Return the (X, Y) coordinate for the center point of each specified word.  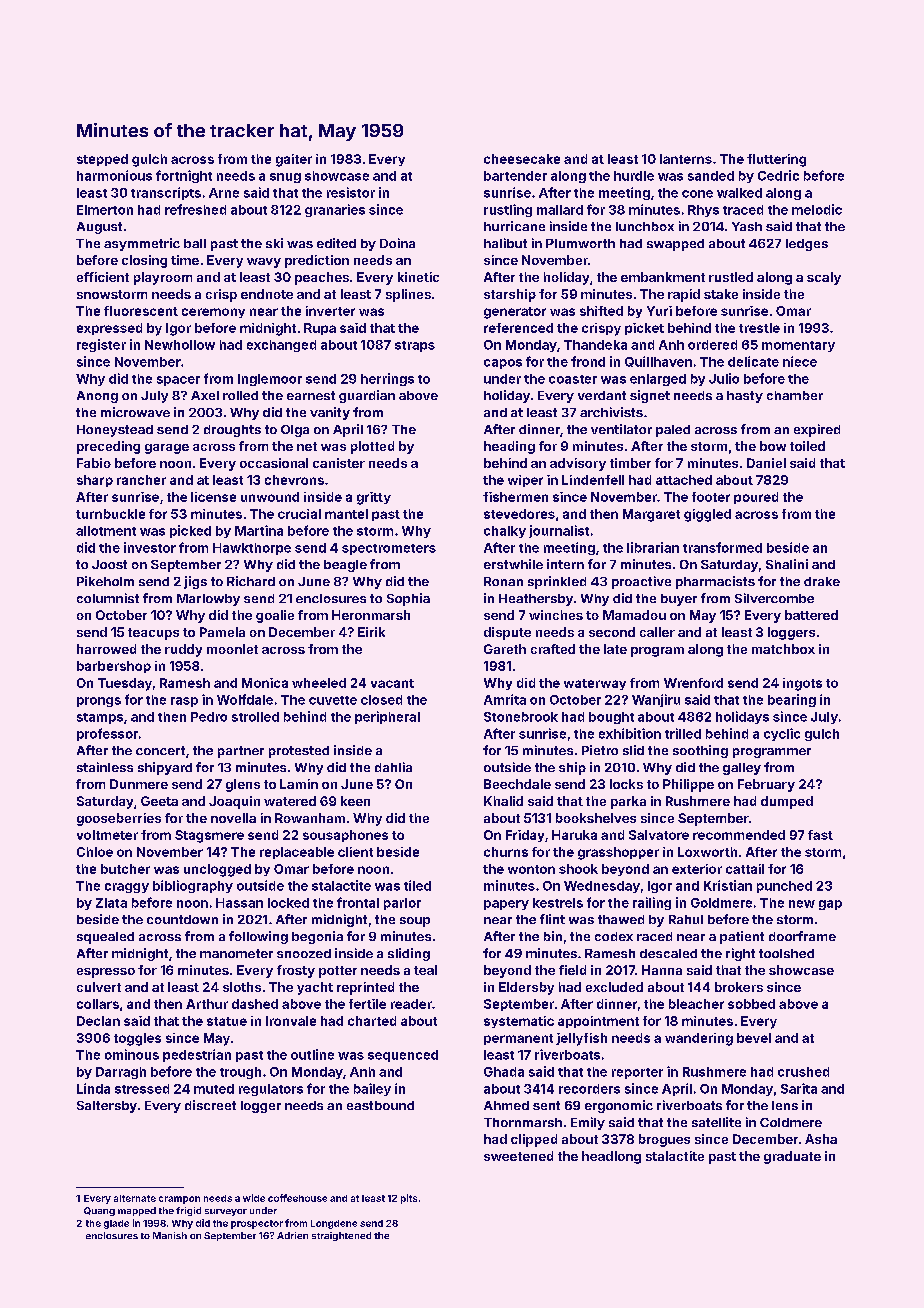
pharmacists (715, 582)
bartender (515, 176)
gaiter (294, 160)
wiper (525, 481)
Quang (99, 1211)
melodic (817, 209)
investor (150, 547)
